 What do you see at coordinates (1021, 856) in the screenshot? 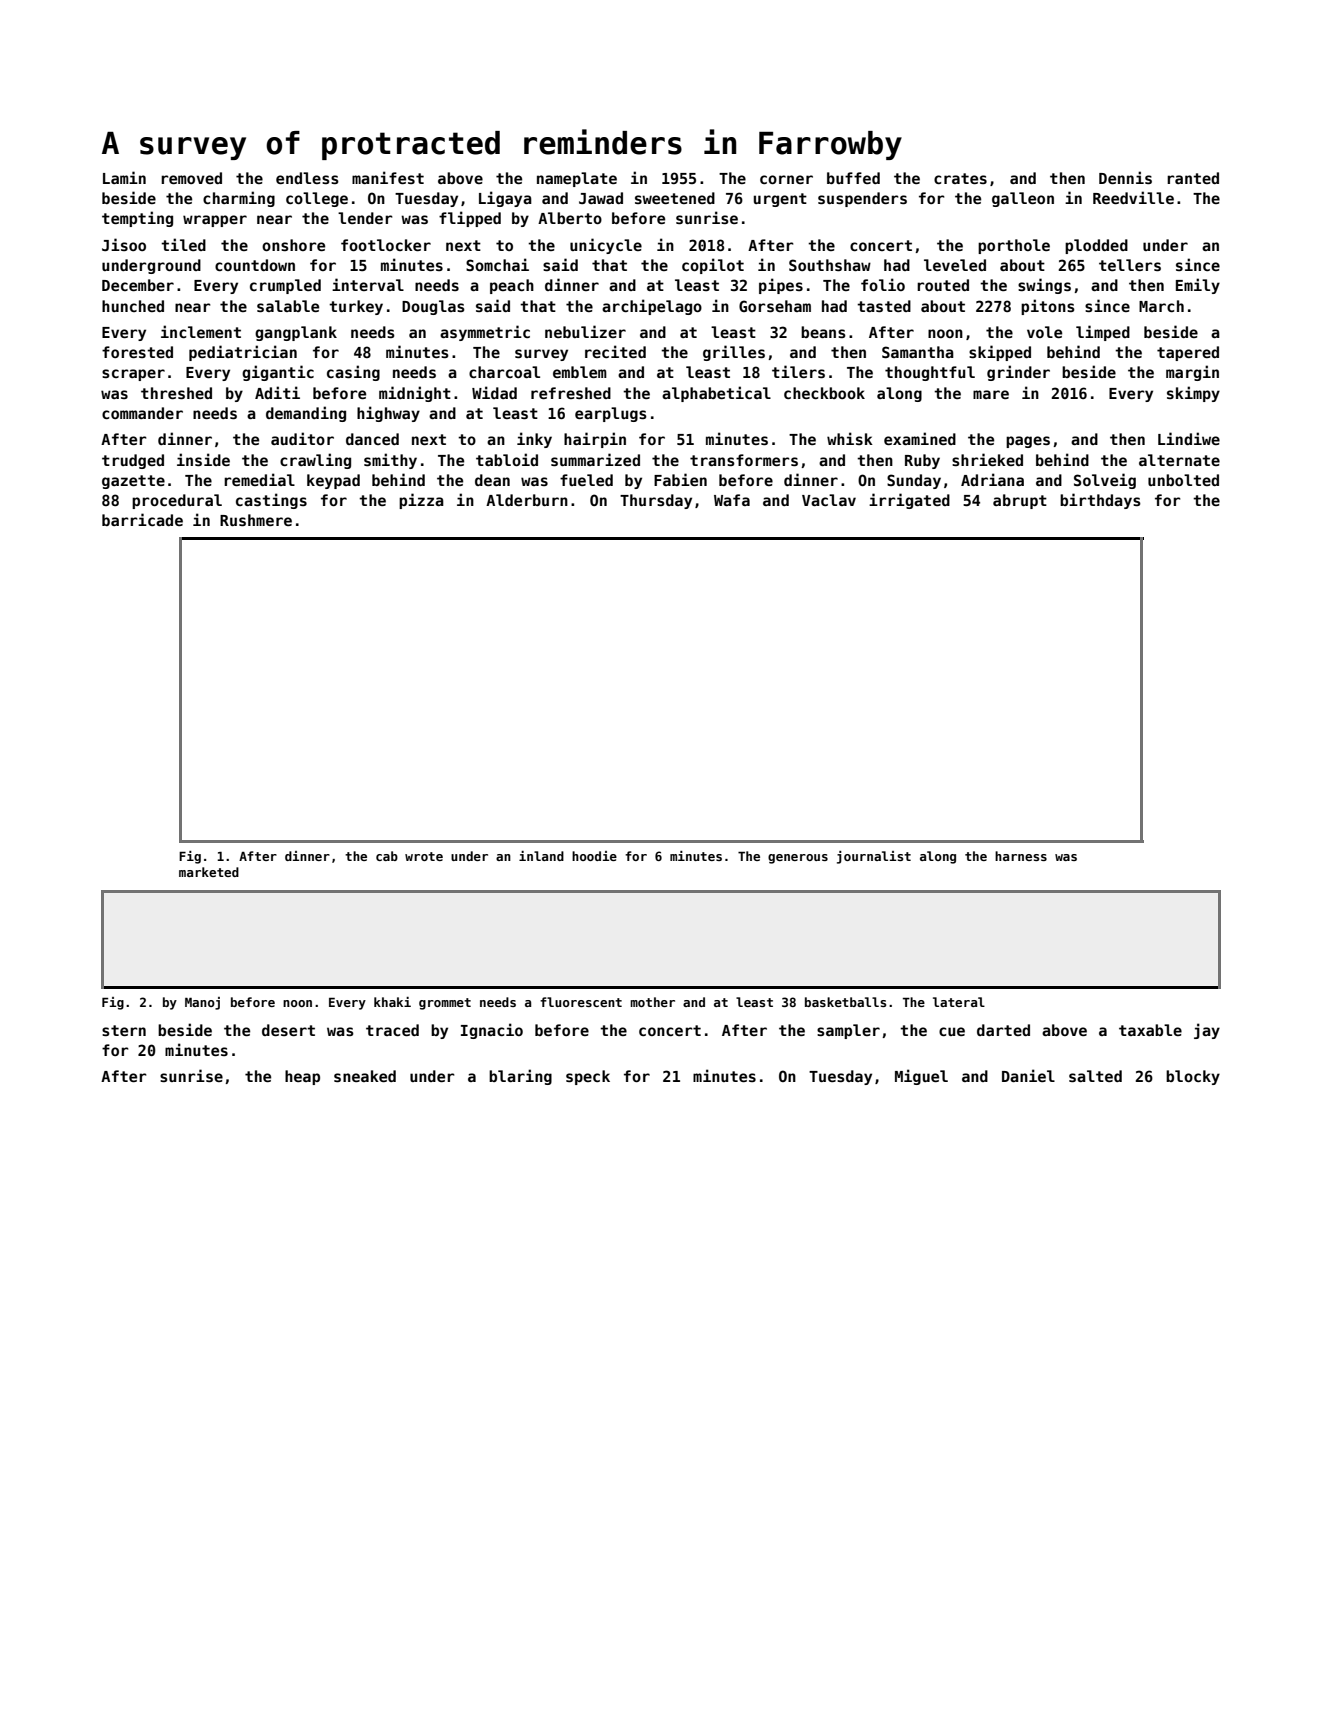
I see `harness` at bounding box center [1021, 856].
